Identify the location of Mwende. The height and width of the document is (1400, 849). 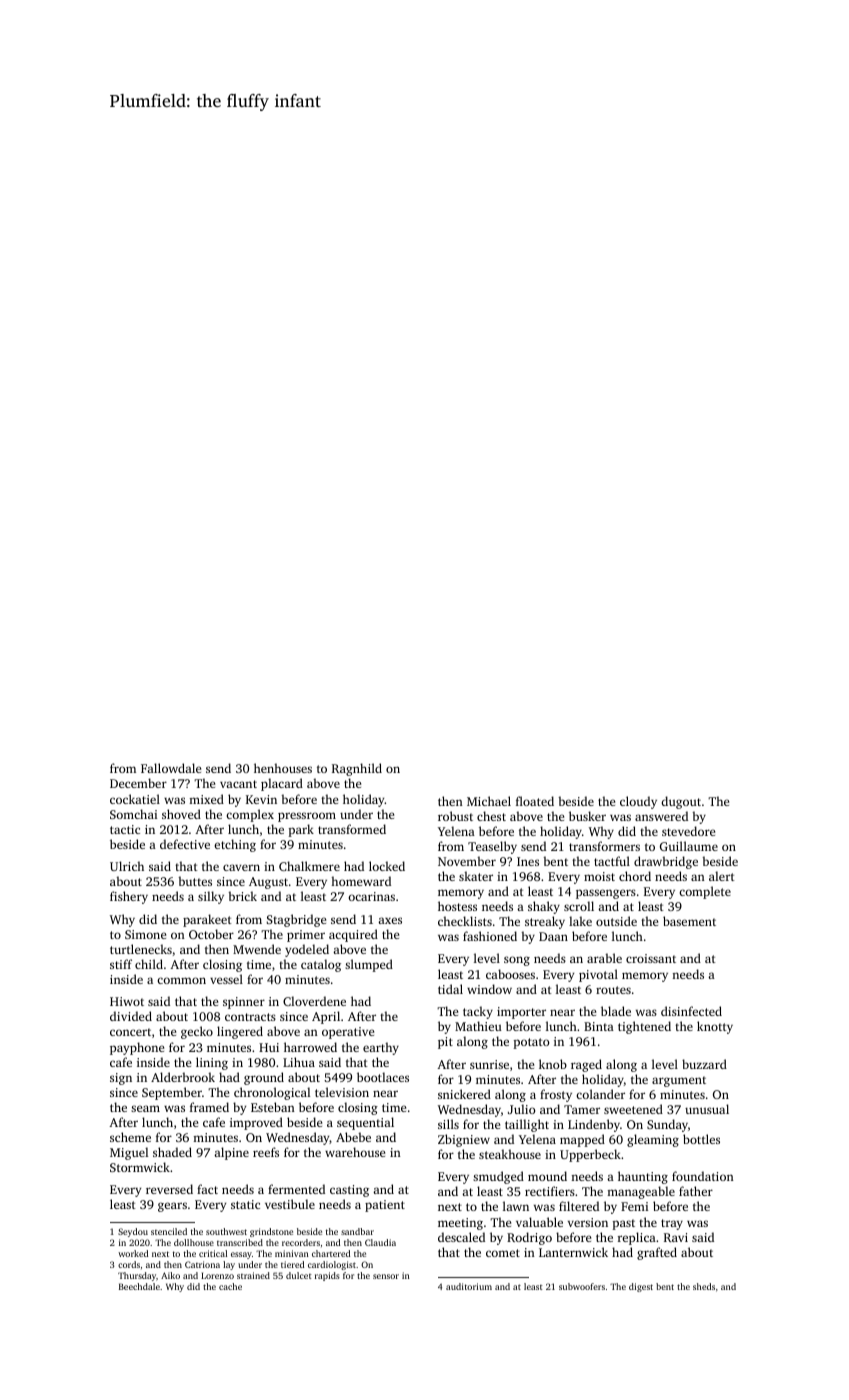
(257, 949).
